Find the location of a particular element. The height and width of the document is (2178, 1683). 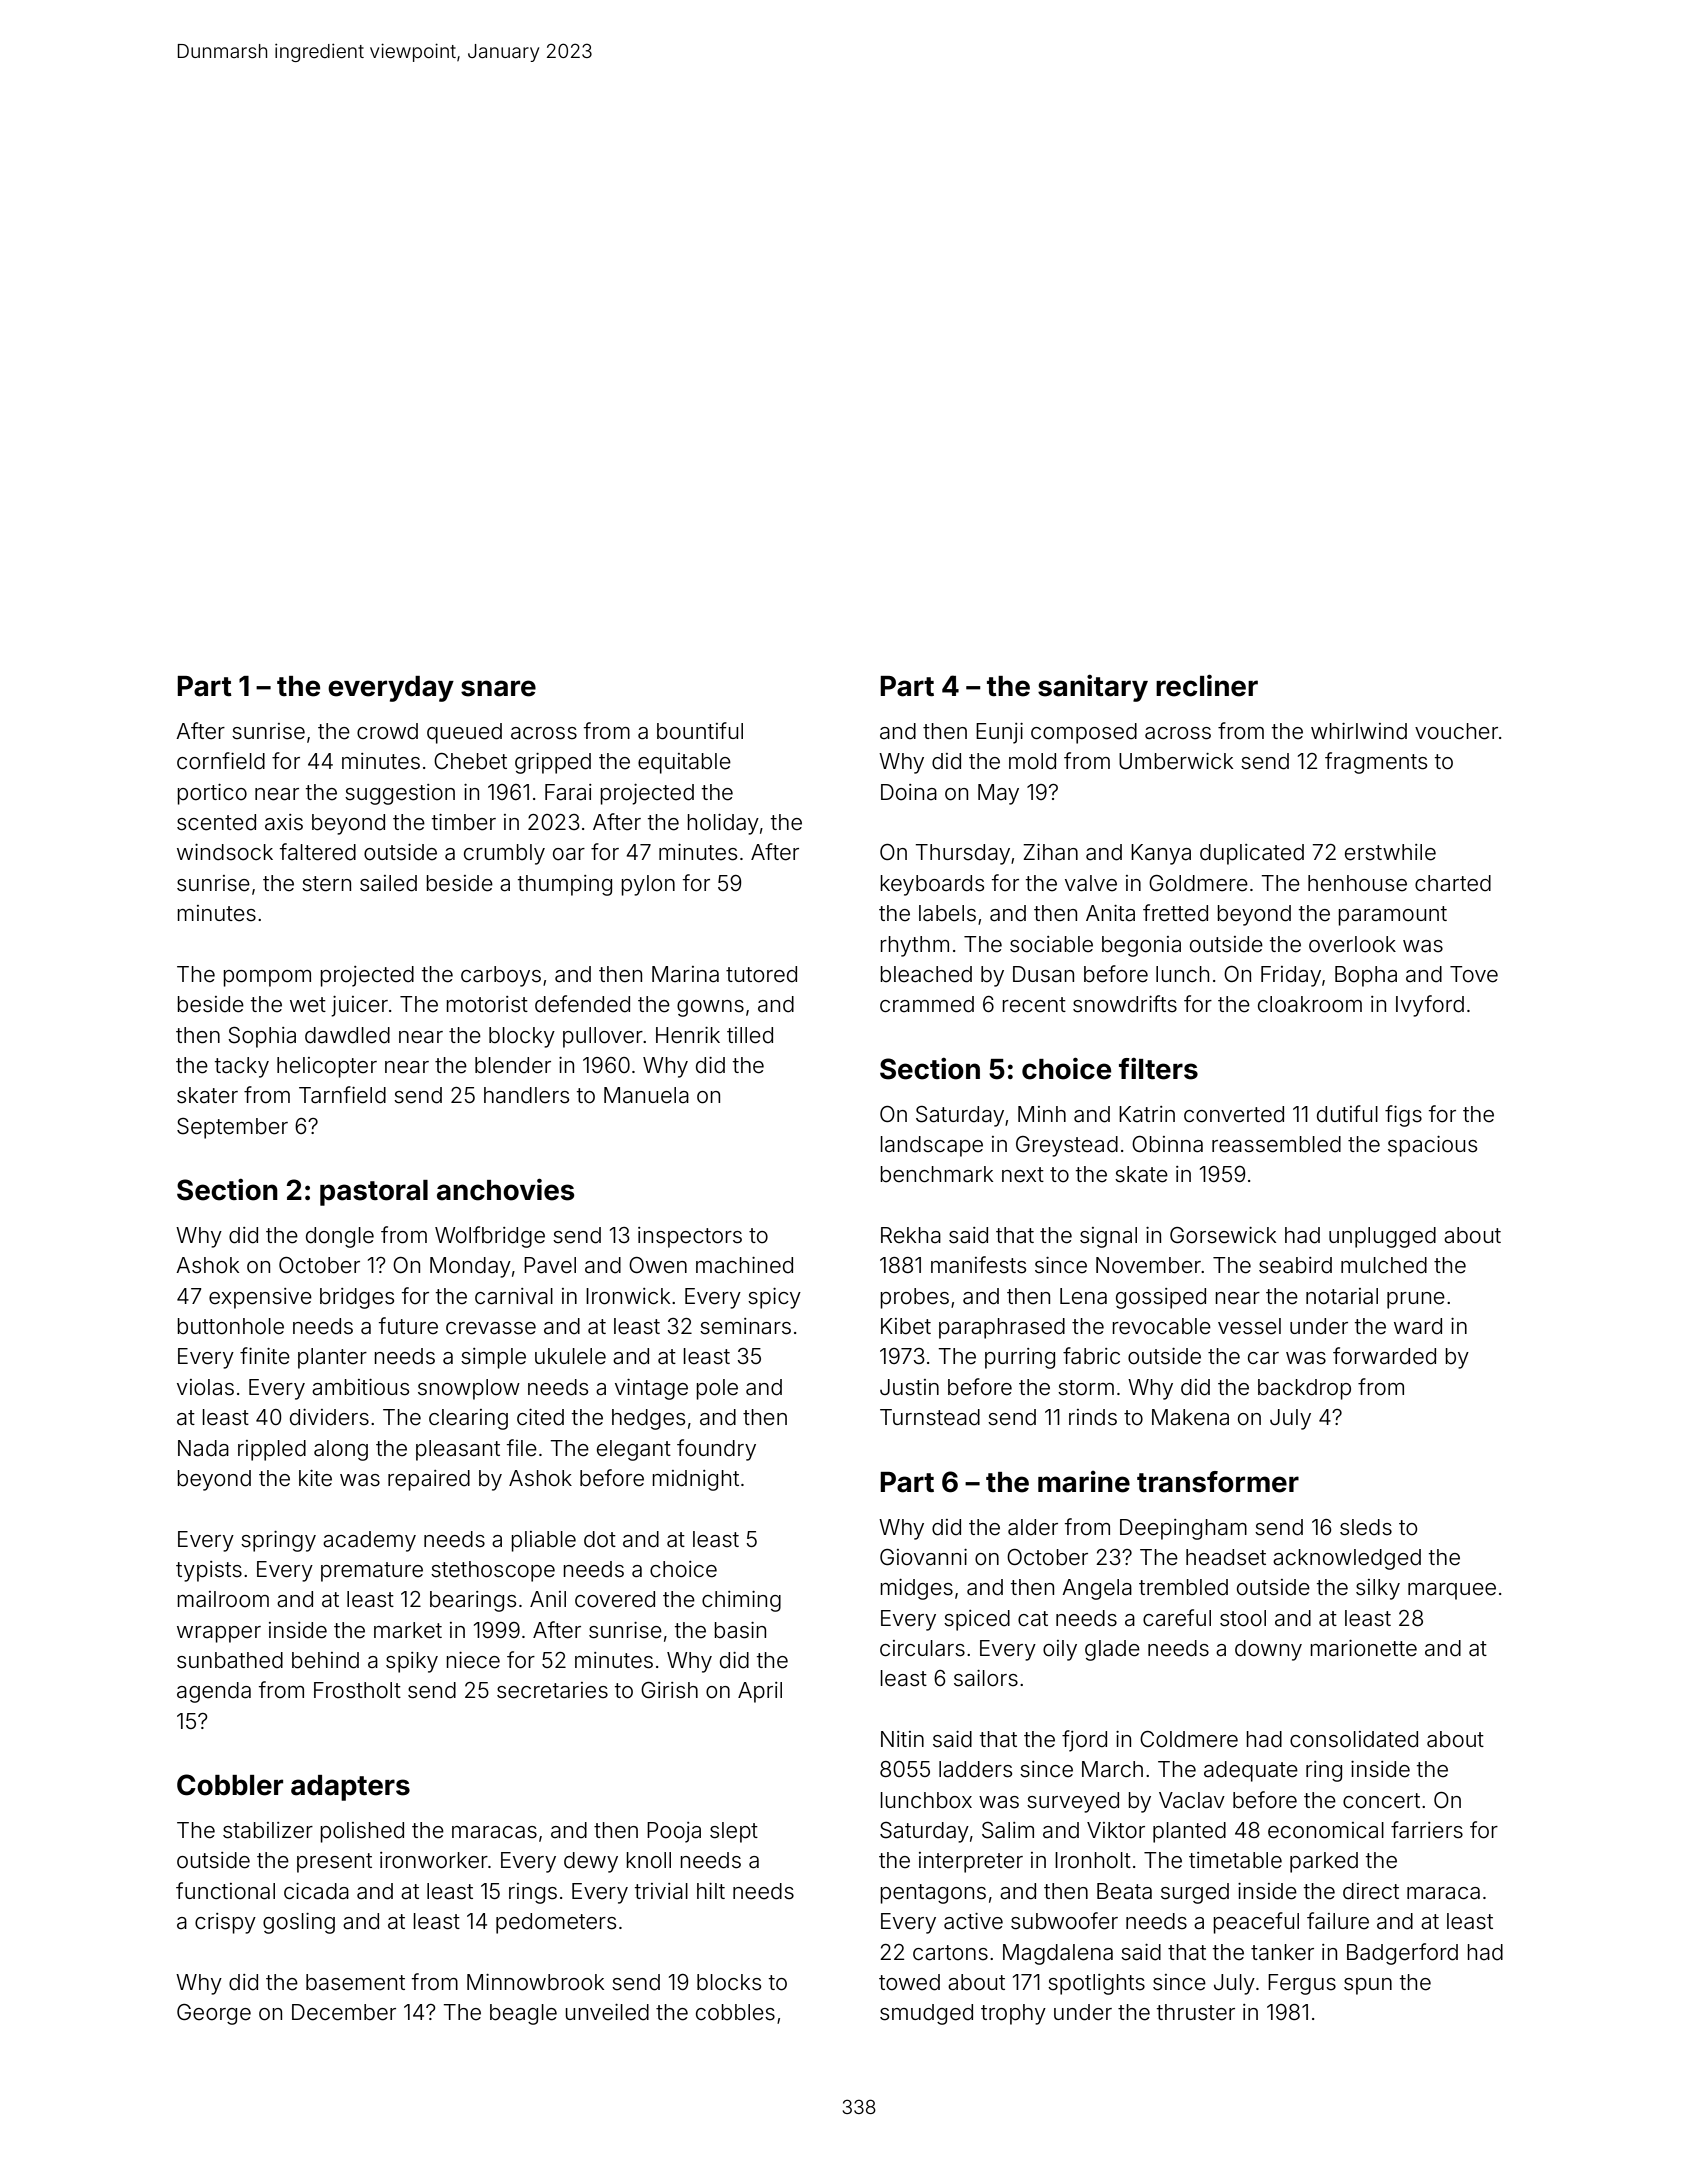

premature is located at coordinates (372, 1572).
